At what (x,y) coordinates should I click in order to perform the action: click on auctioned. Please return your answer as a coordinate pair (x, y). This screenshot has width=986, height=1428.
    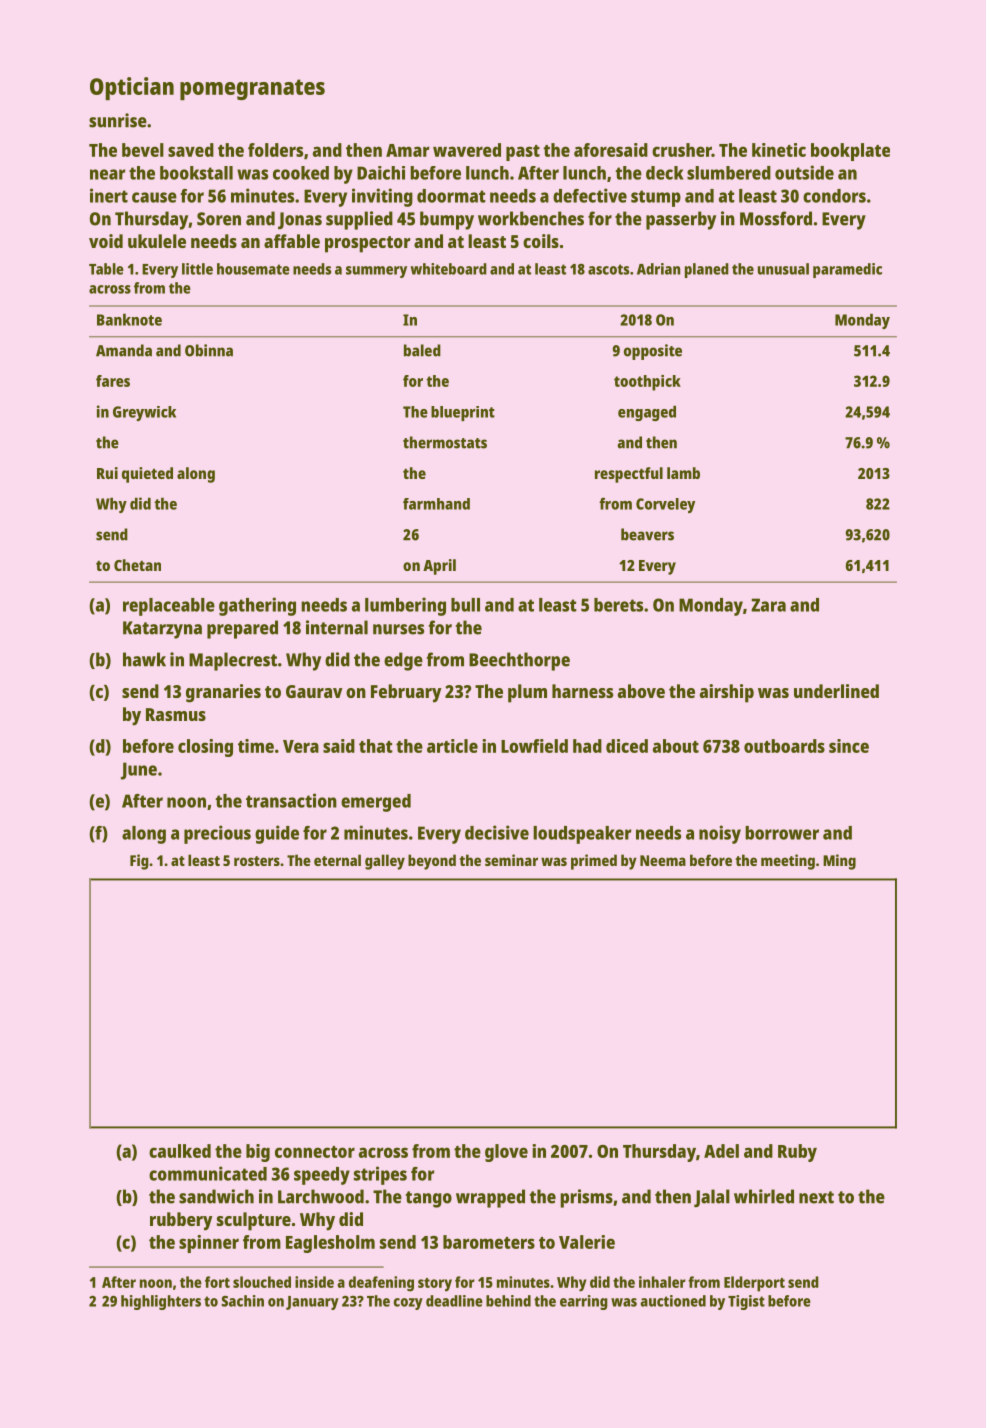
    Looking at the image, I should click on (673, 1301).
